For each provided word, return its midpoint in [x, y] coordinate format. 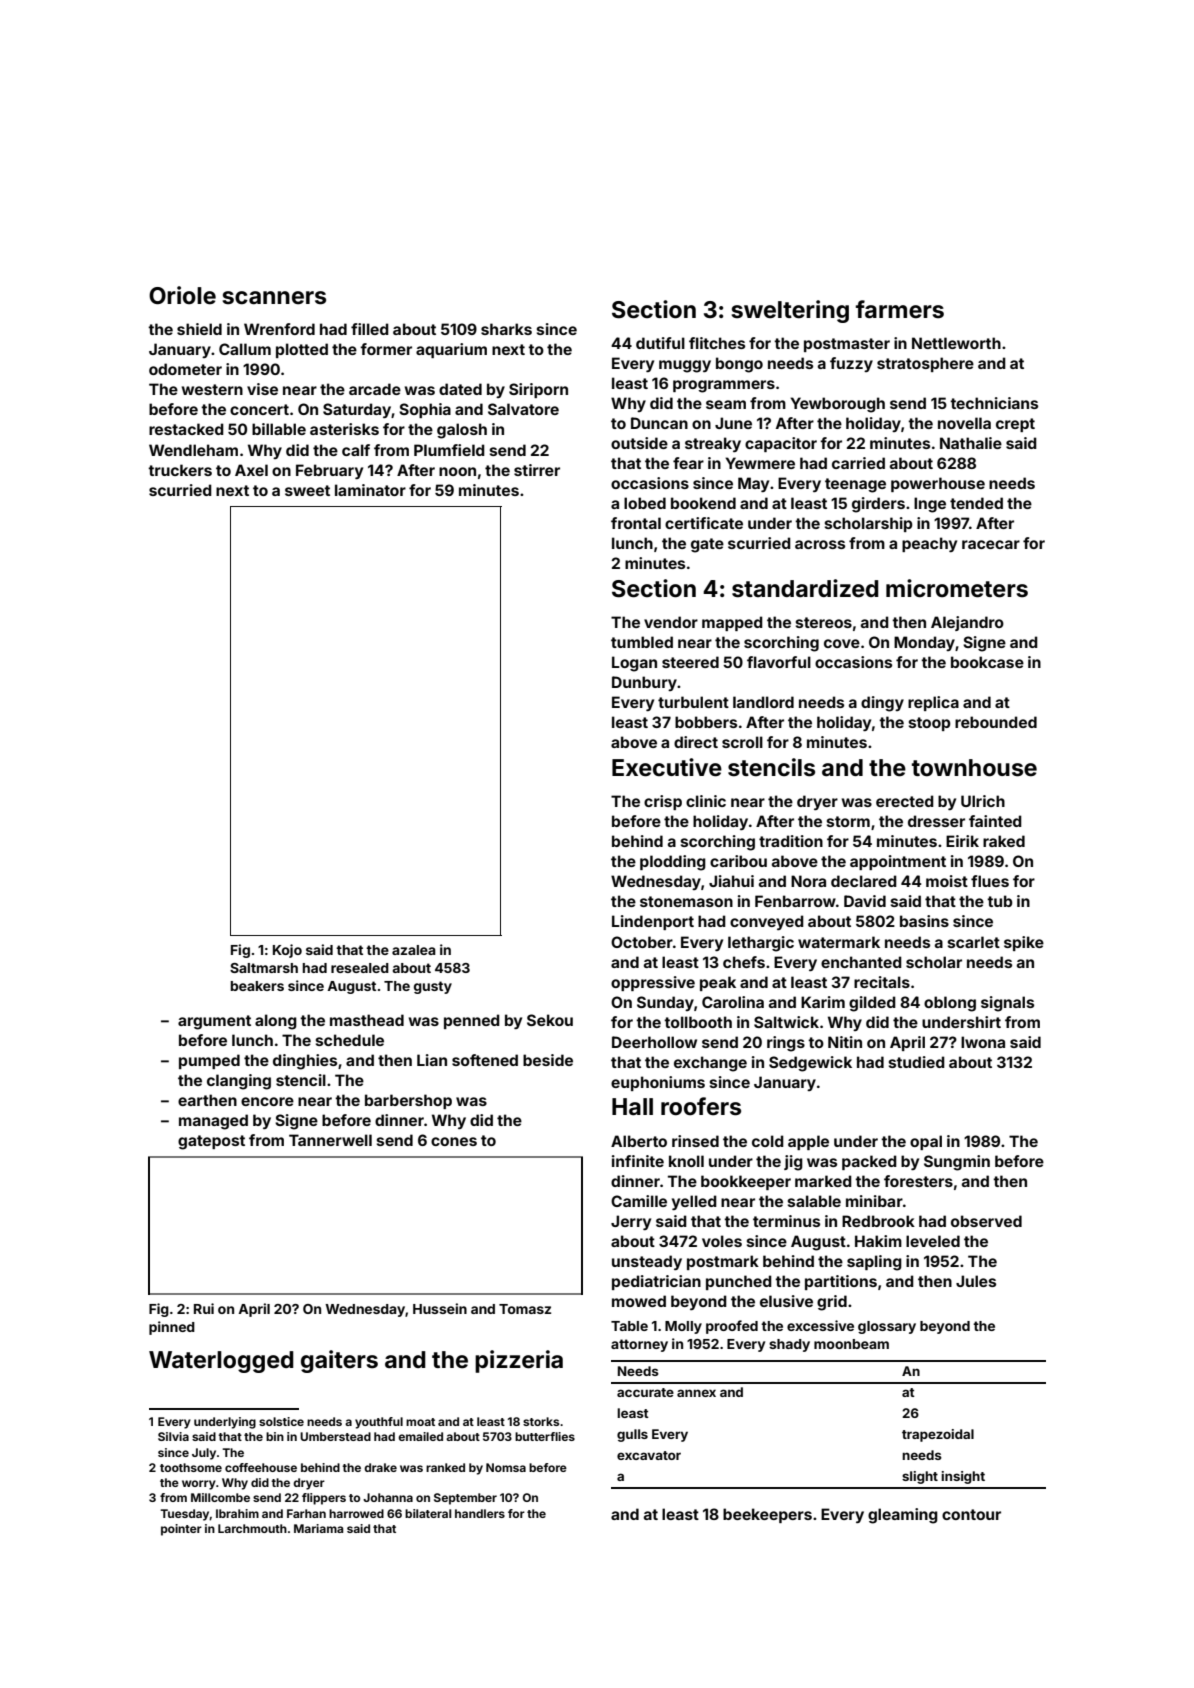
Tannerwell [330, 1140]
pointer [181, 1530]
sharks [506, 329]
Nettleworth [956, 343]
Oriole [182, 295]
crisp [663, 802]
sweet [307, 490]
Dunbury [644, 683]
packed [869, 1162]
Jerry [631, 1222]
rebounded [996, 722]
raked [1004, 841]
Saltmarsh [264, 968]
